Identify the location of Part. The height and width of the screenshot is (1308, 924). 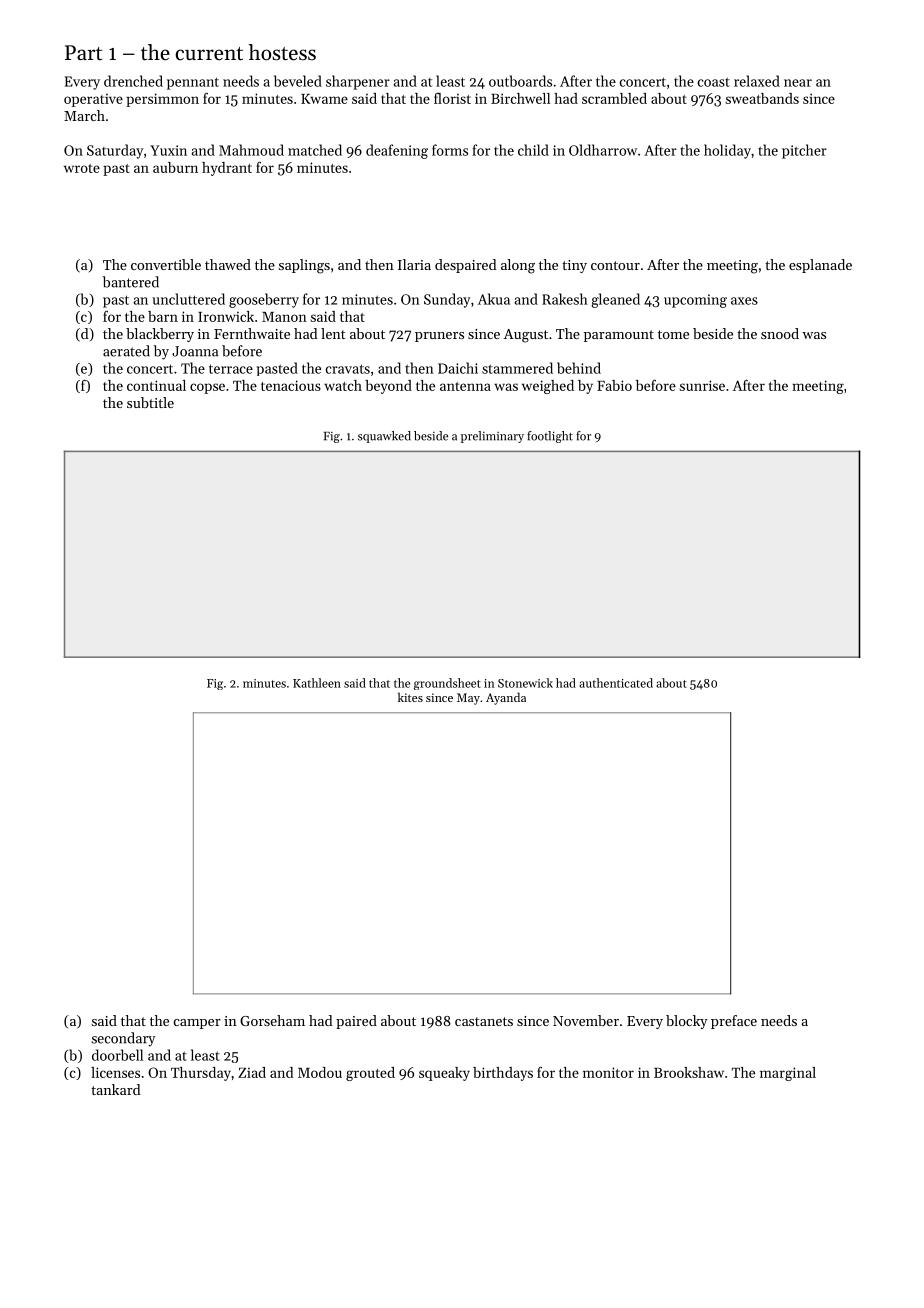
(83, 53).
